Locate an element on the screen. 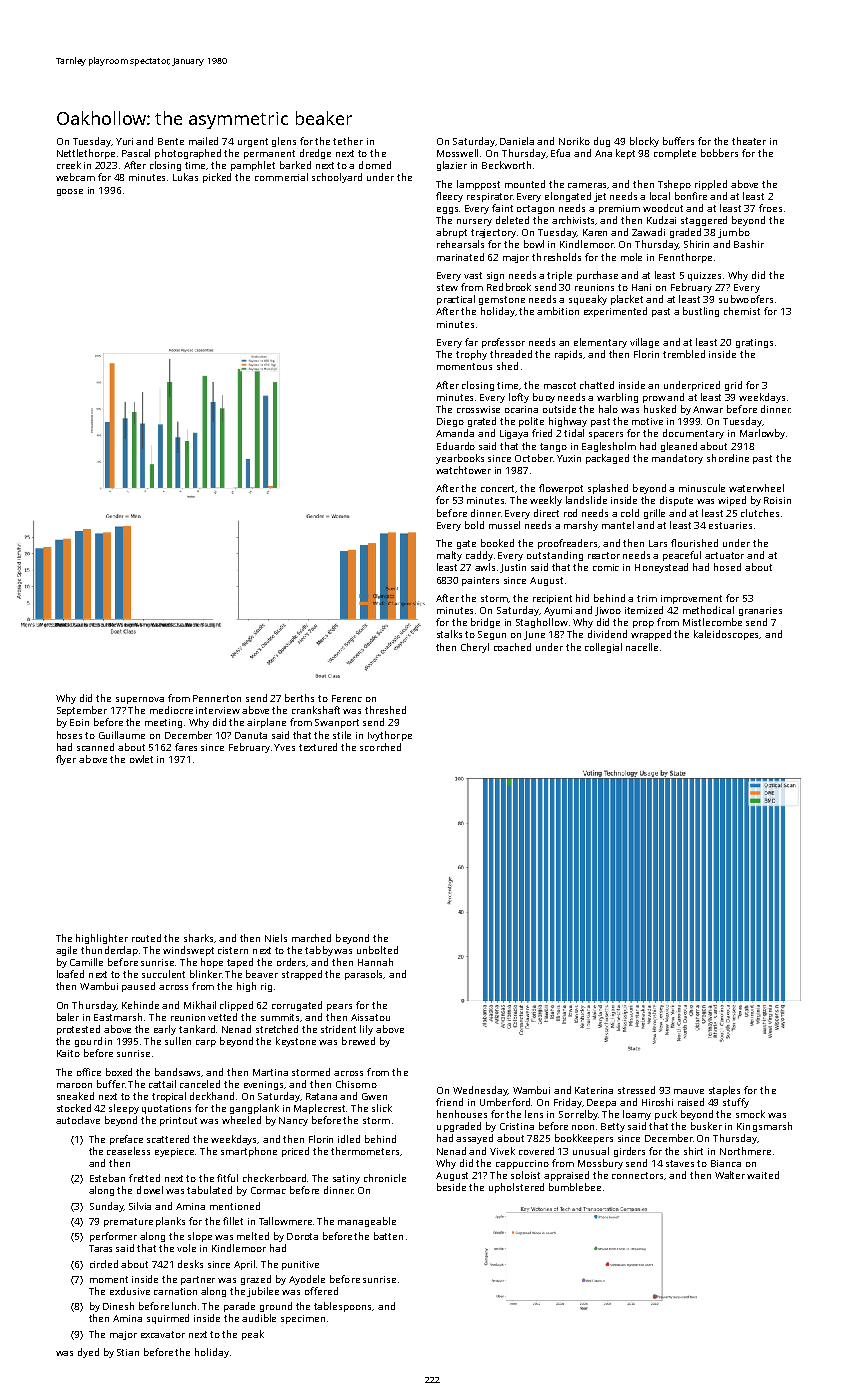 The width and height of the screenshot is (849, 1400). stressed is located at coordinates (636, 1090).
